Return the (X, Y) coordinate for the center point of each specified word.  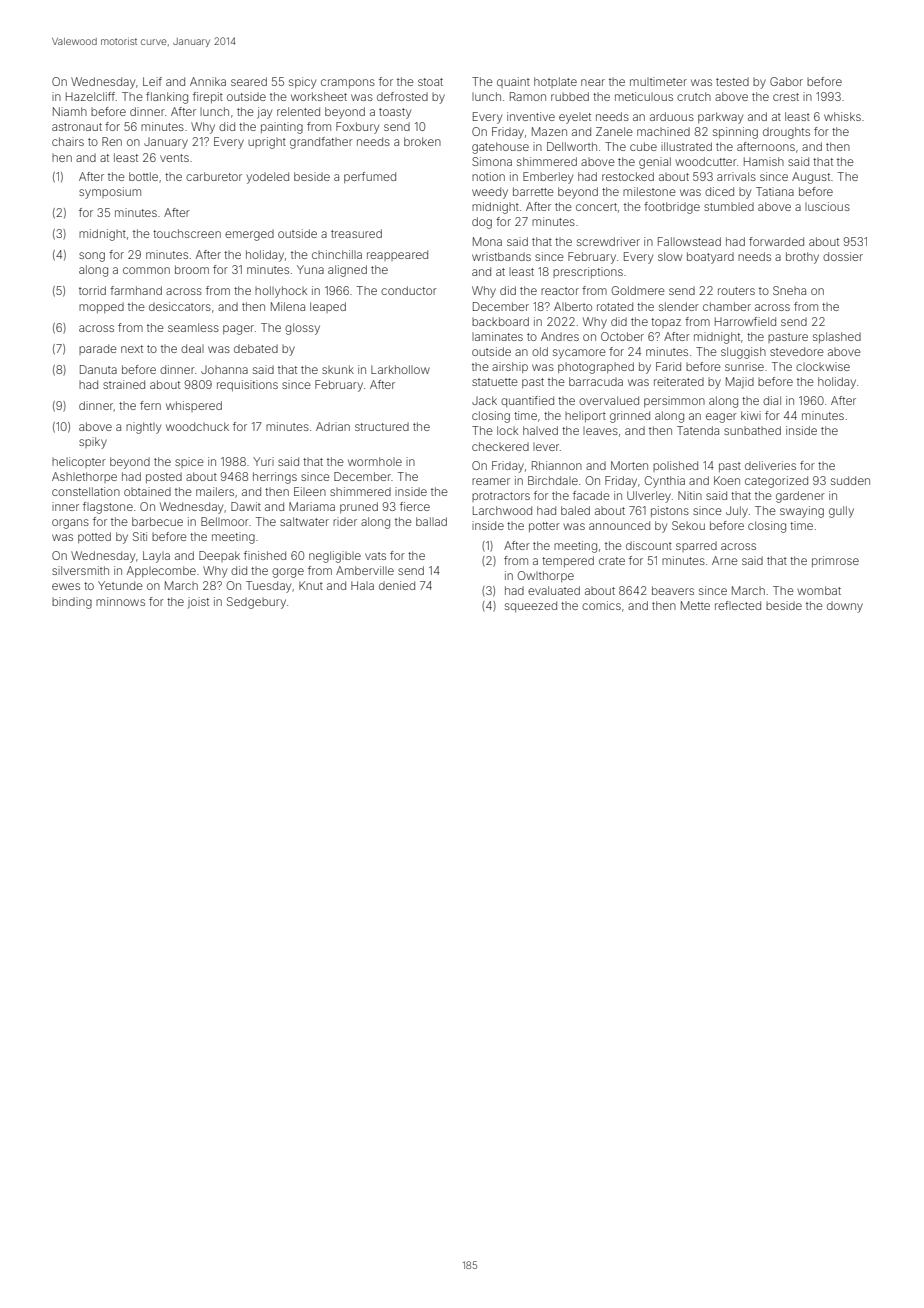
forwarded (776, 241)
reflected (738, 605)
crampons (348, 83)
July (737, 512)
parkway (720, 118)
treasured (356, 233)
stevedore (797, 351)
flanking (167, 98)
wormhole (375, 461)
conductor (409, 290)
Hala (362, 585)
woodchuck (197, 426)
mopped (101, 307)
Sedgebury (256, 603)
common (146, 270)
